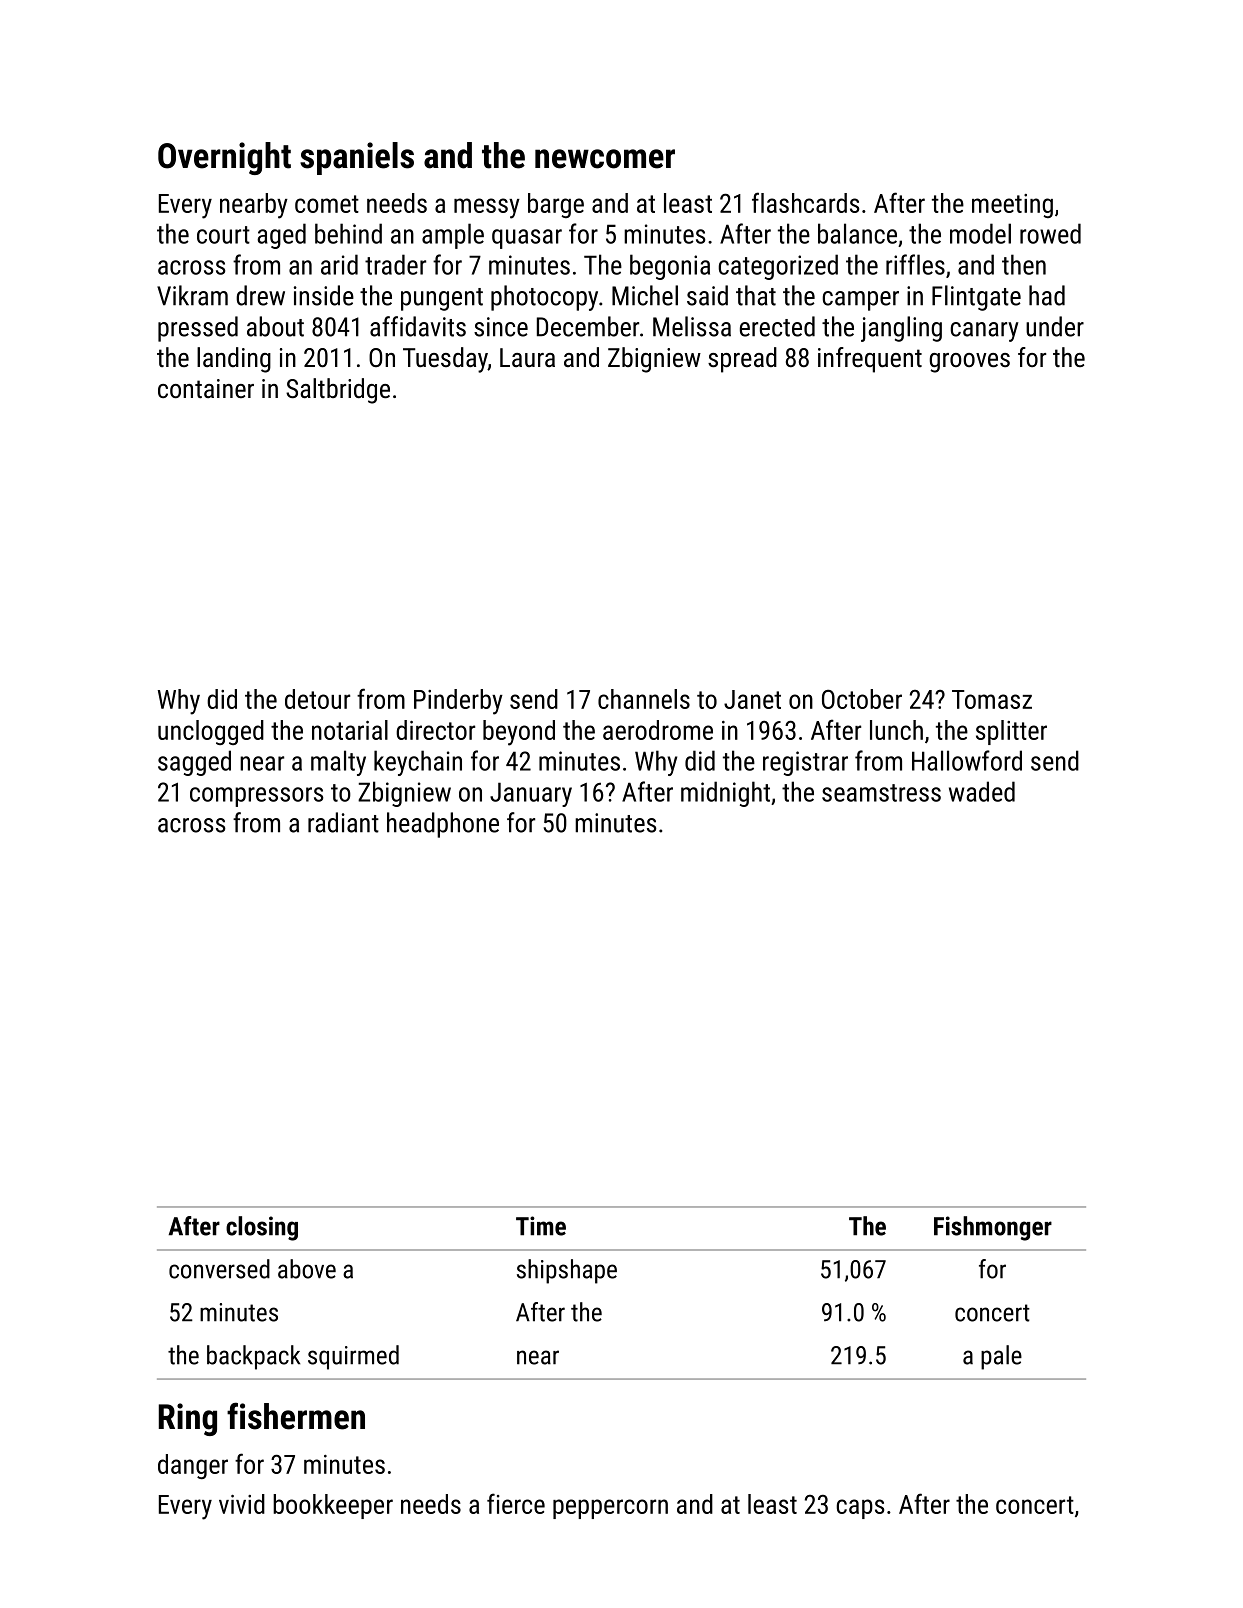 The width and height of the screenshot is (1243, 1608). Describe the element at coordinates (588, 326) in the screenshot. I see `December` at that location.
